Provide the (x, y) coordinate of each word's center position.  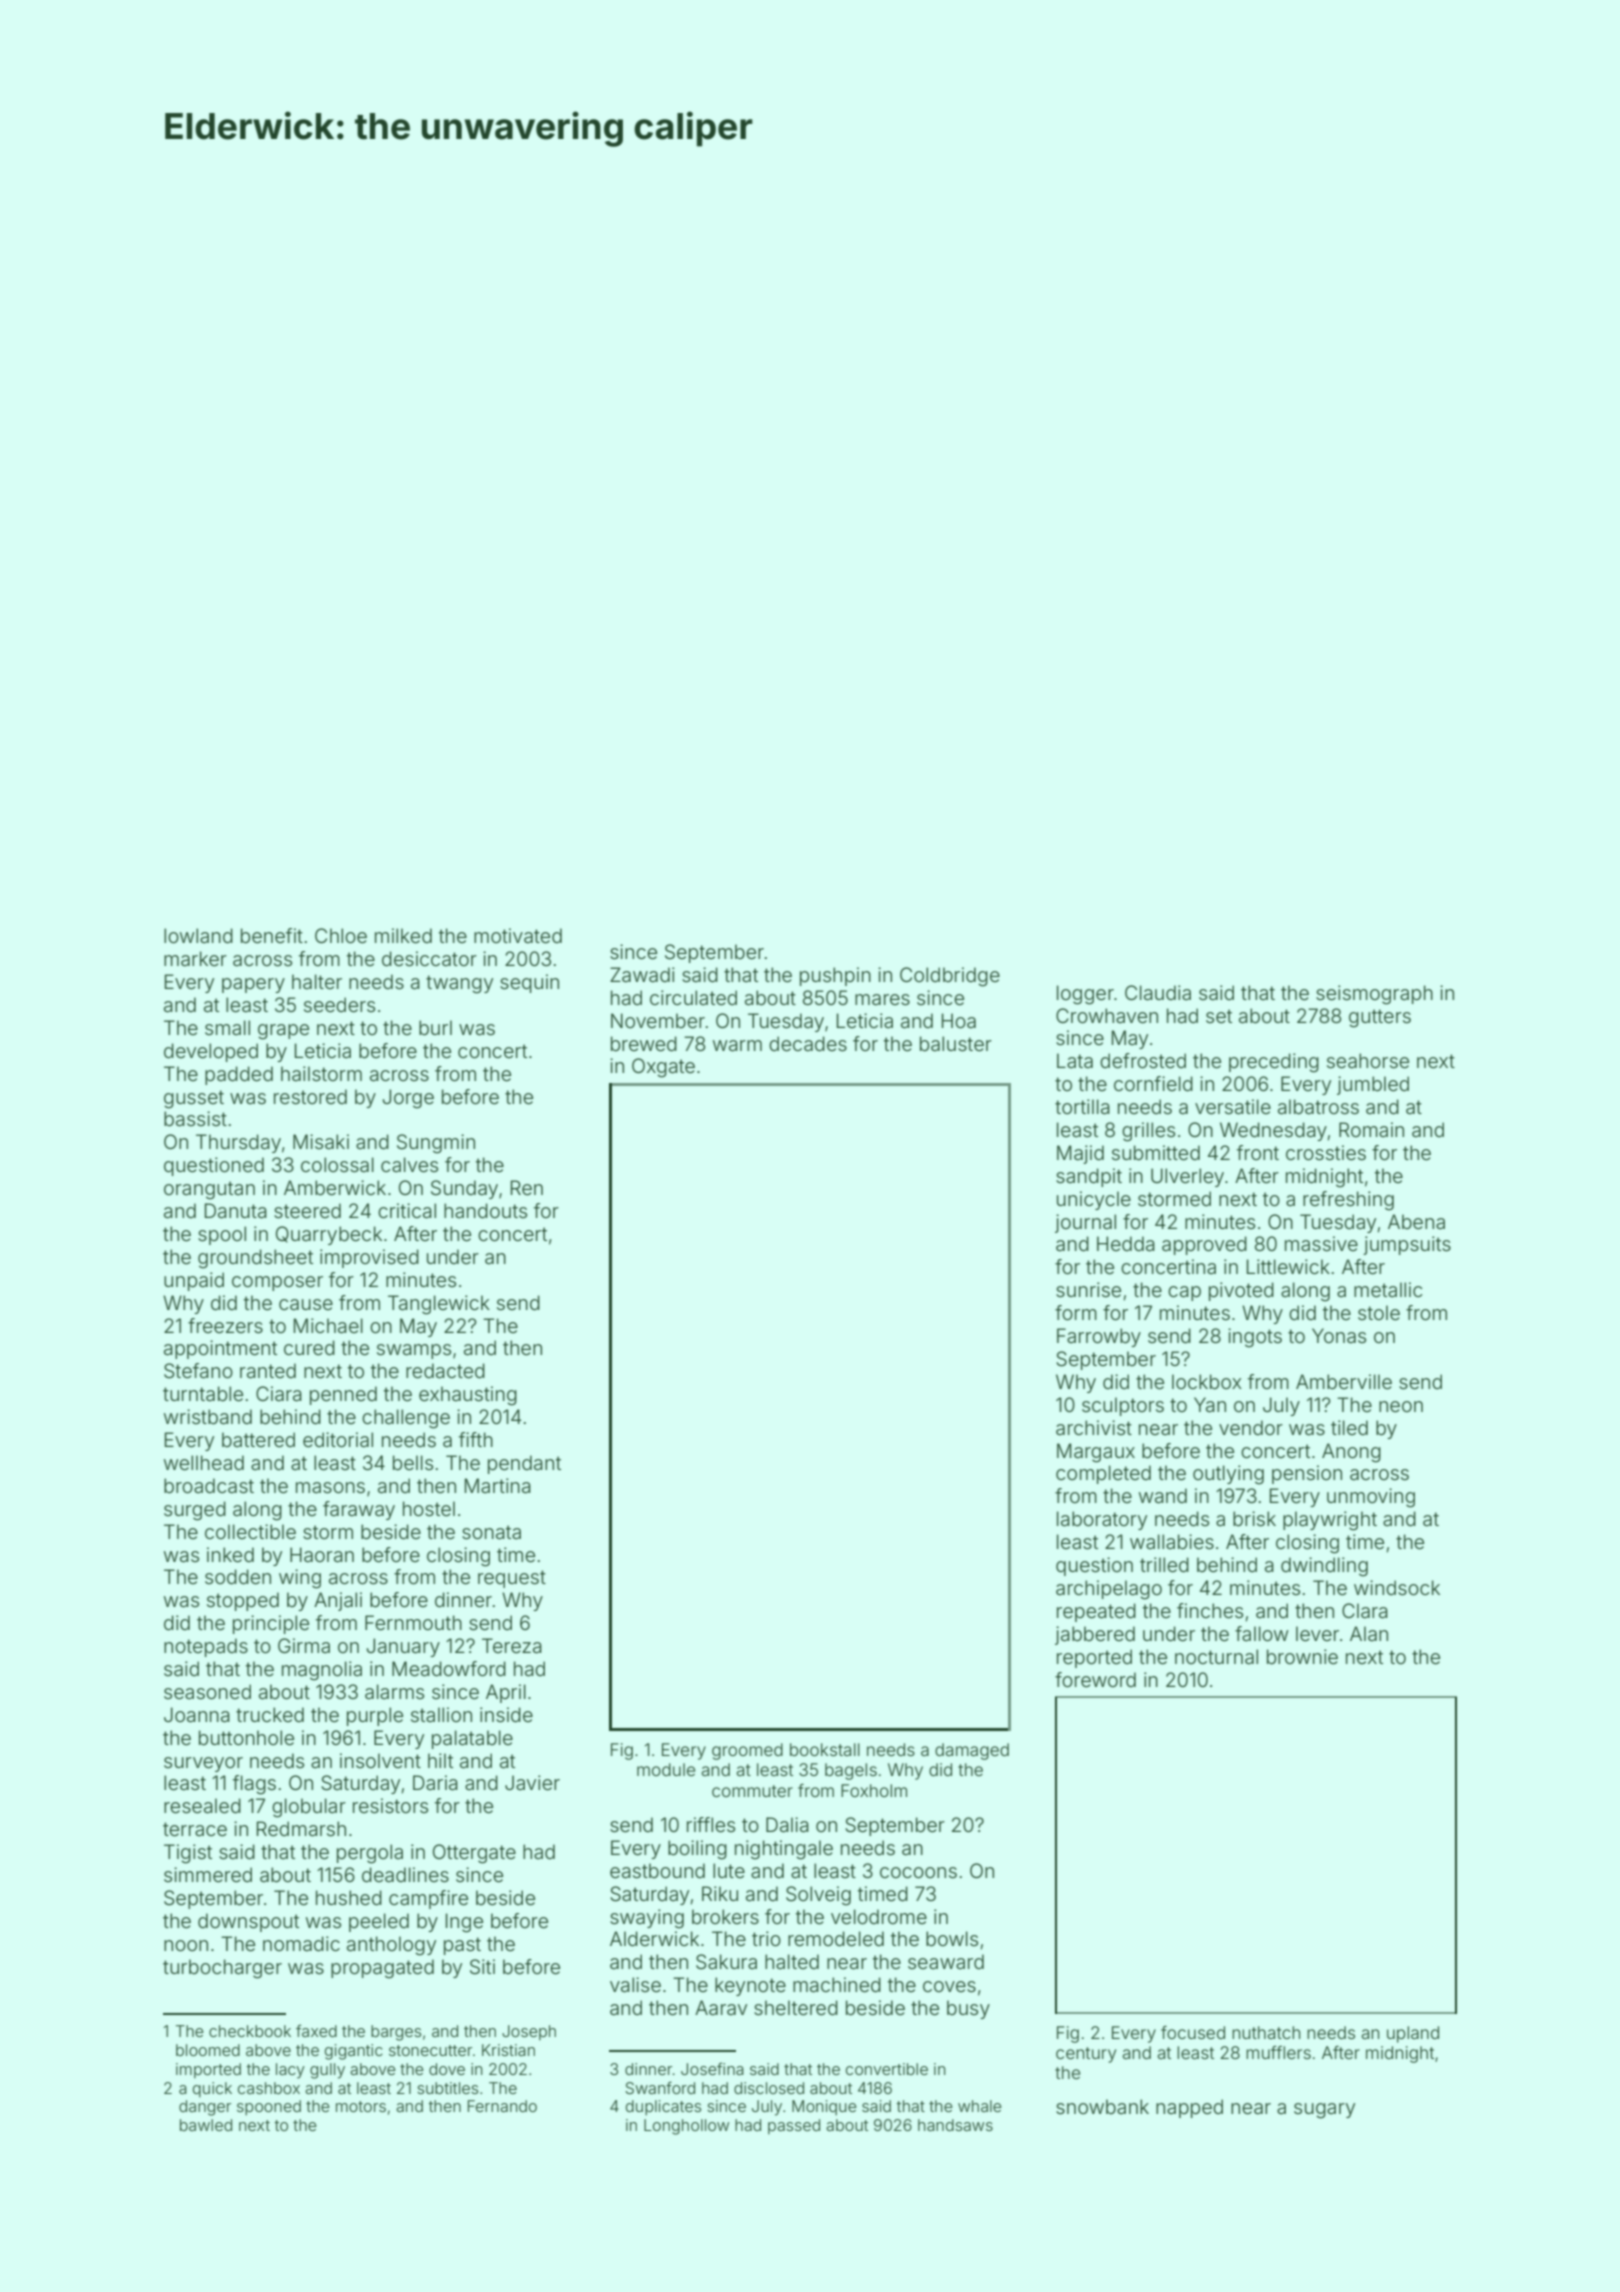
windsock (1397, 1587)
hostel (429, 1508)
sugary (1324, 2111)
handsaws (955, 2125)
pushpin (835, 976)
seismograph (1374, 995)
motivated (518, 935)
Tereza (512, 1645)
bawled (206, 2125)
